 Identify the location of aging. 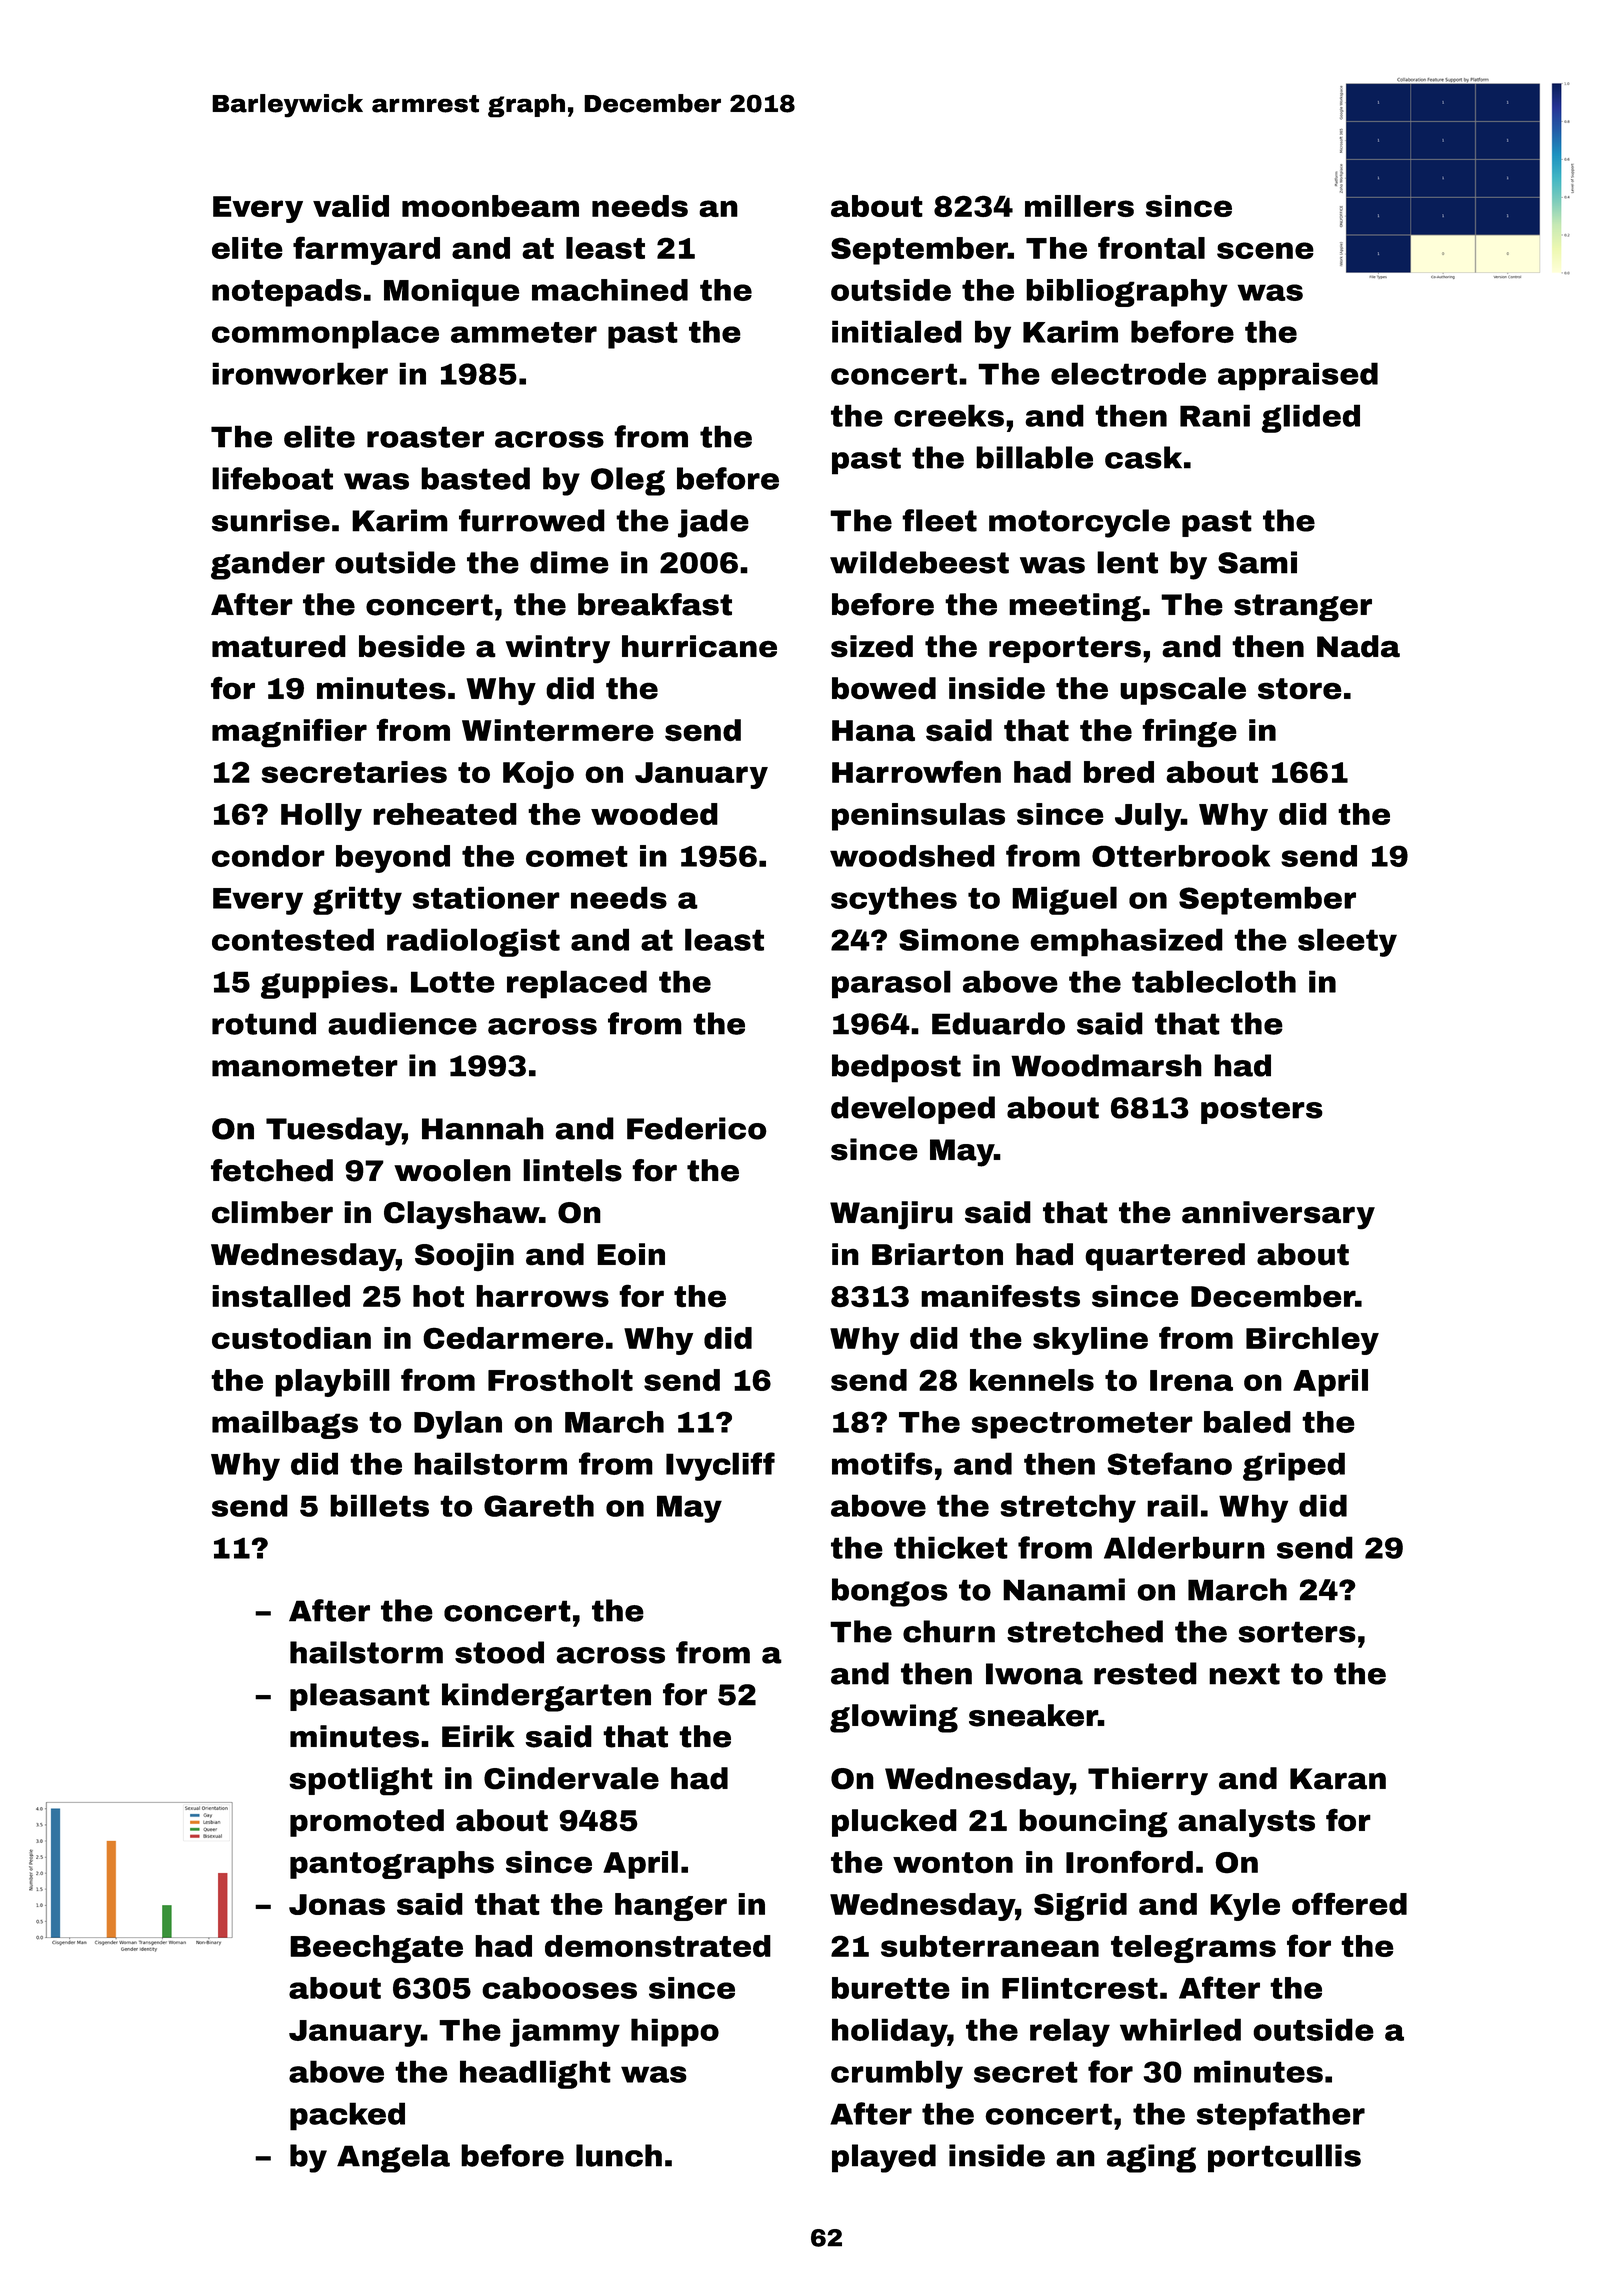
(1151, 2158).
